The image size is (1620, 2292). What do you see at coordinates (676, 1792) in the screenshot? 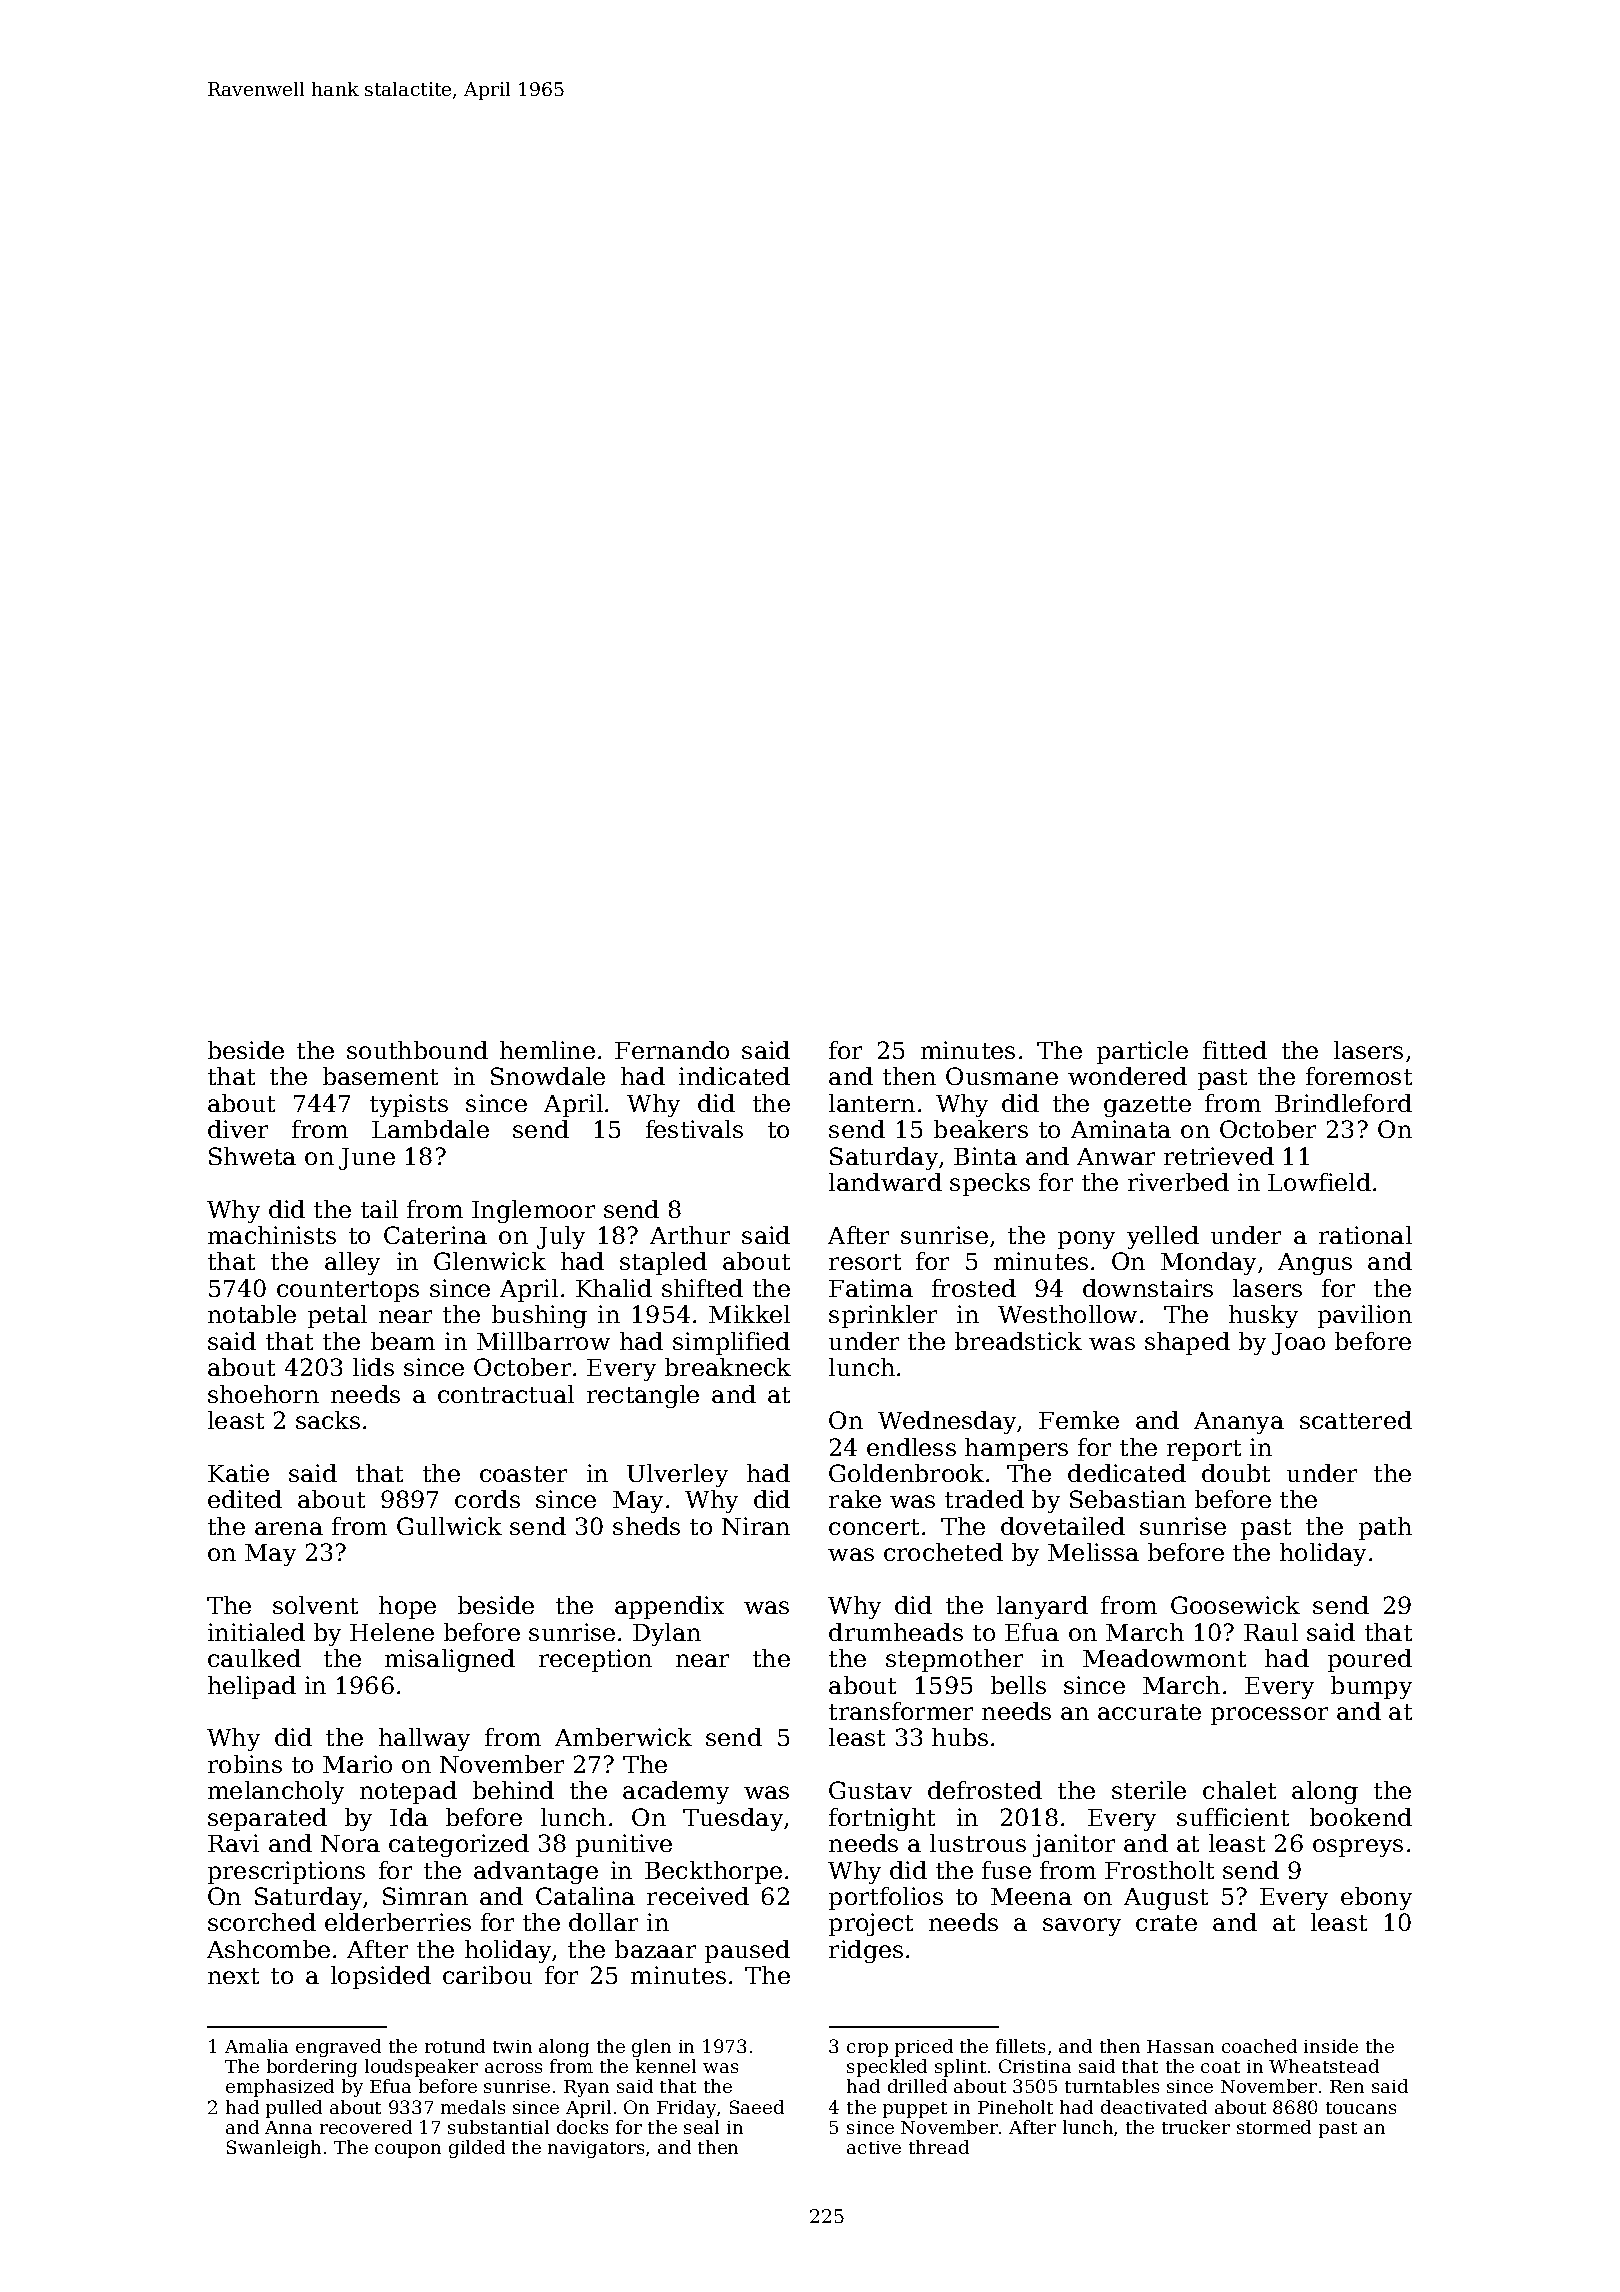
I see `academy` at bounding box center [676, 1792].
